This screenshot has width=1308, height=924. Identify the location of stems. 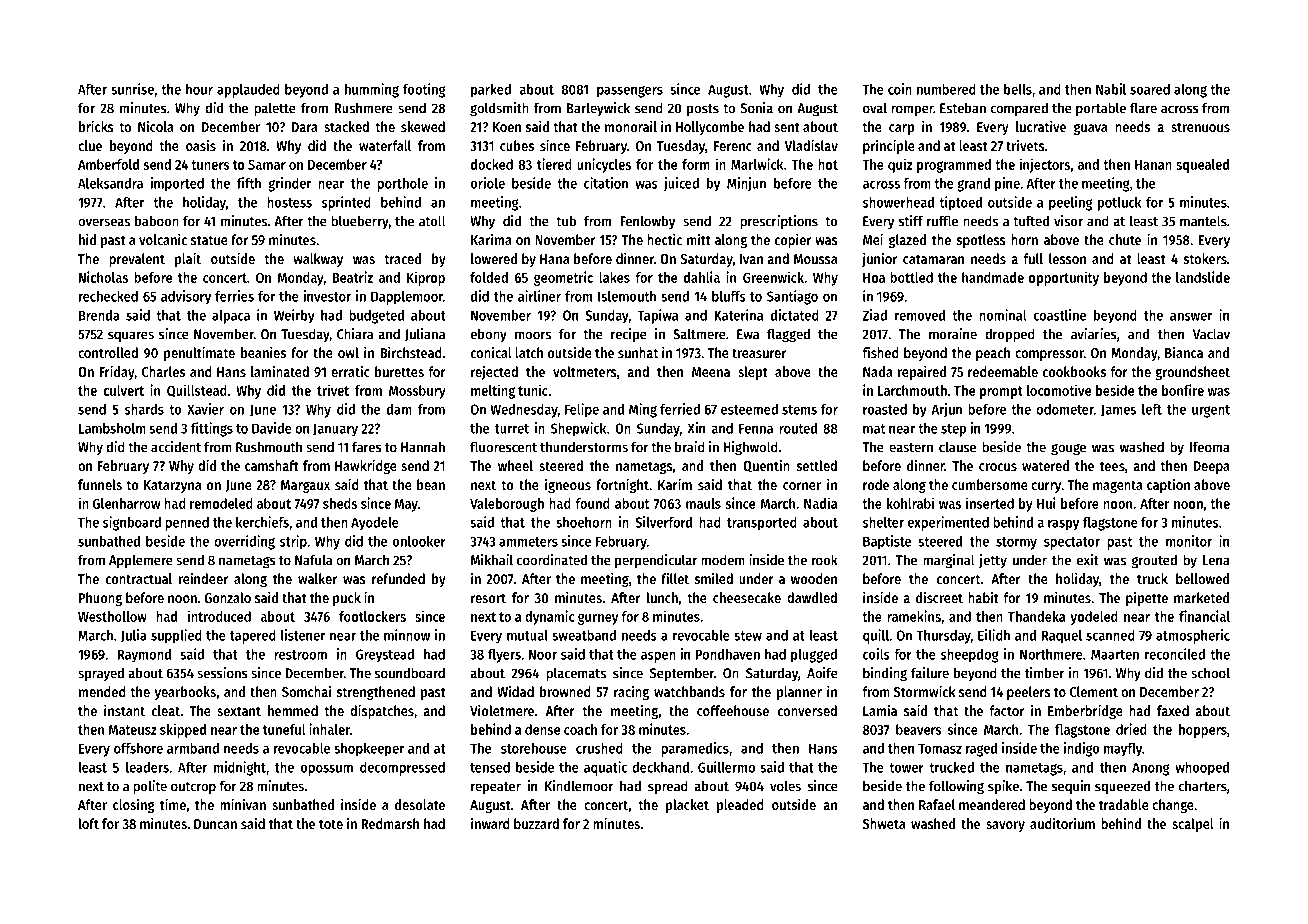
(799, 410).
